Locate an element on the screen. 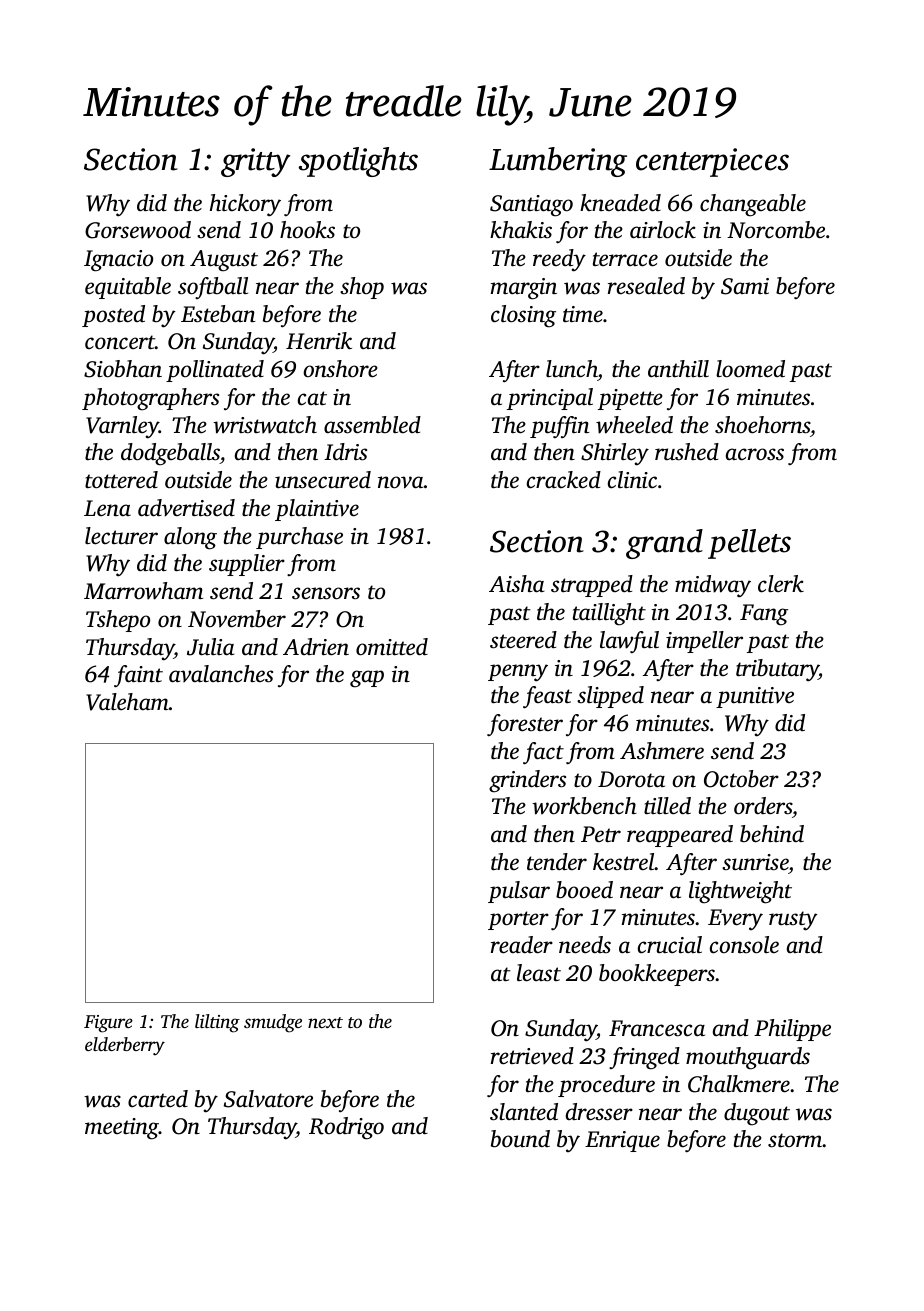  Lumbering is located at coordinates (558, 162).
